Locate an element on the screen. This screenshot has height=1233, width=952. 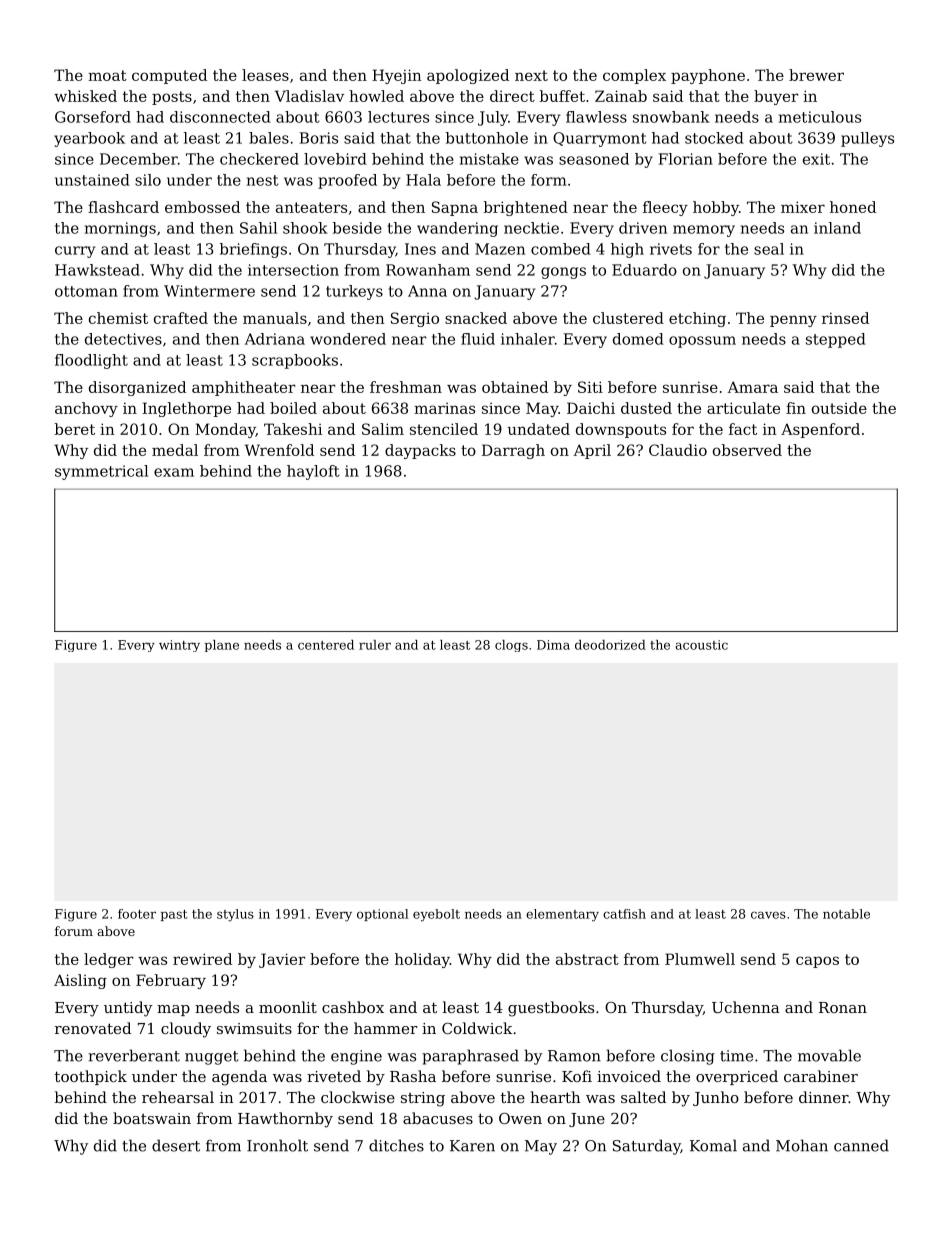
Salim is located at coordinates (383, 429).
